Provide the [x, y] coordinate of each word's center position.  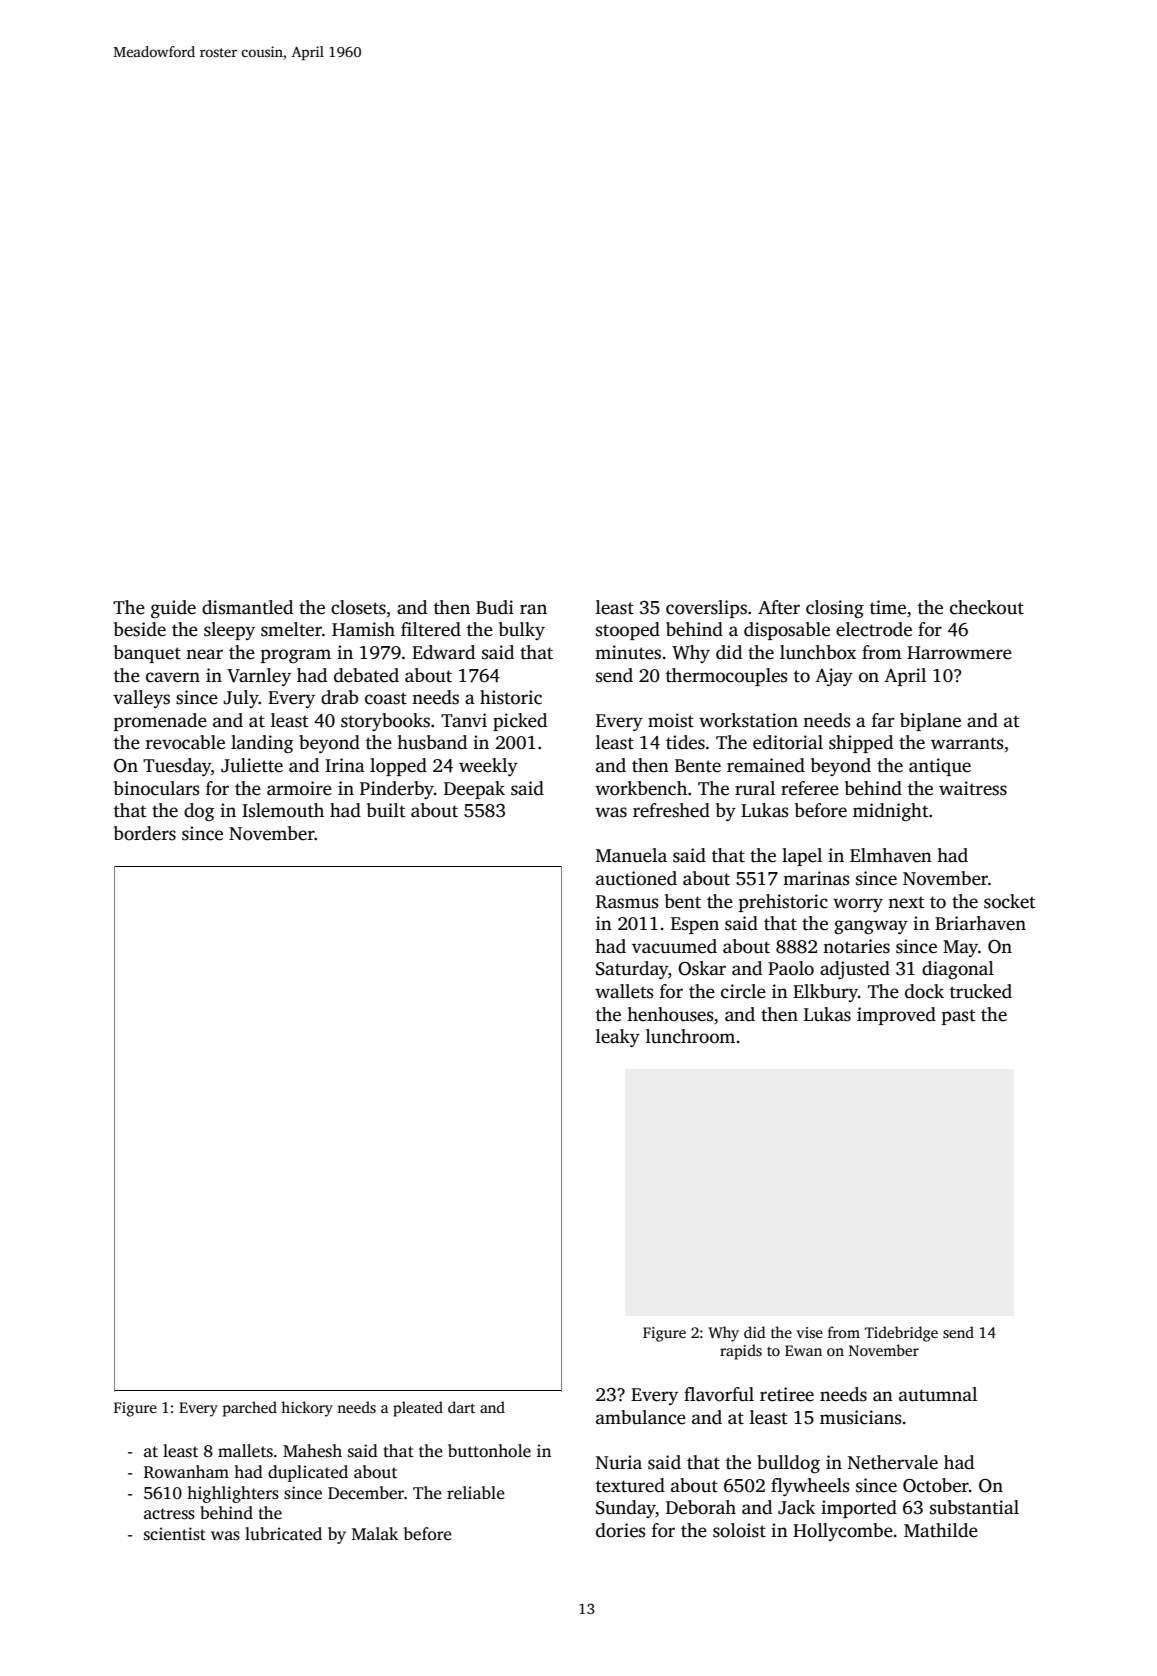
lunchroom [690, 1036]
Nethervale [893, 1462]
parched [250, 1409]
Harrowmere [959, 653]
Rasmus [627, 902]
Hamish [363, 629]
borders [145, 833]
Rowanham [186, 1472]
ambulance [641, 1417]
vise [809, 1332]
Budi [495, 607]
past [959, 1017]
